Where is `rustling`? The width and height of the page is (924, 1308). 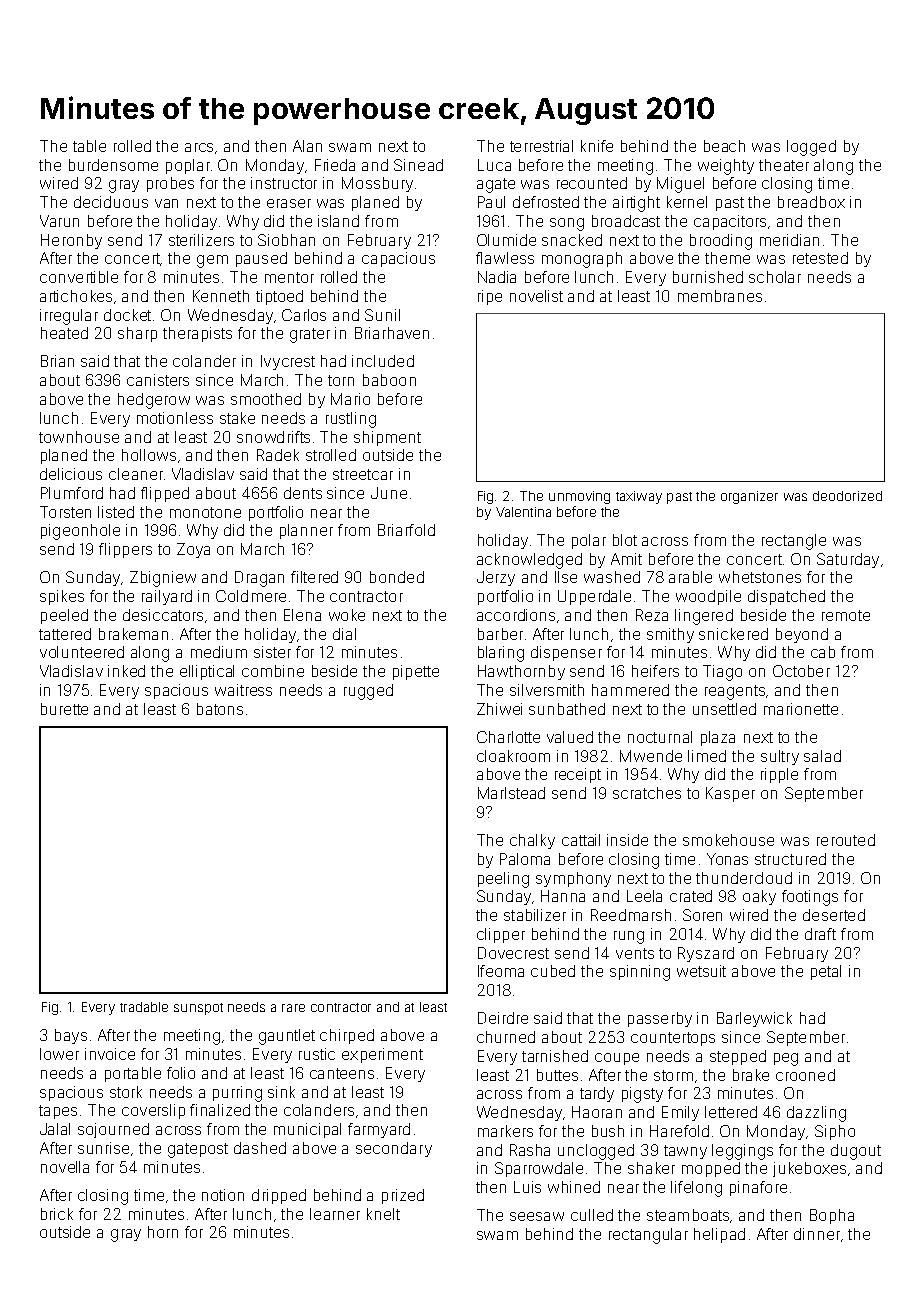 rustling is located at coordinates (351, 420).
